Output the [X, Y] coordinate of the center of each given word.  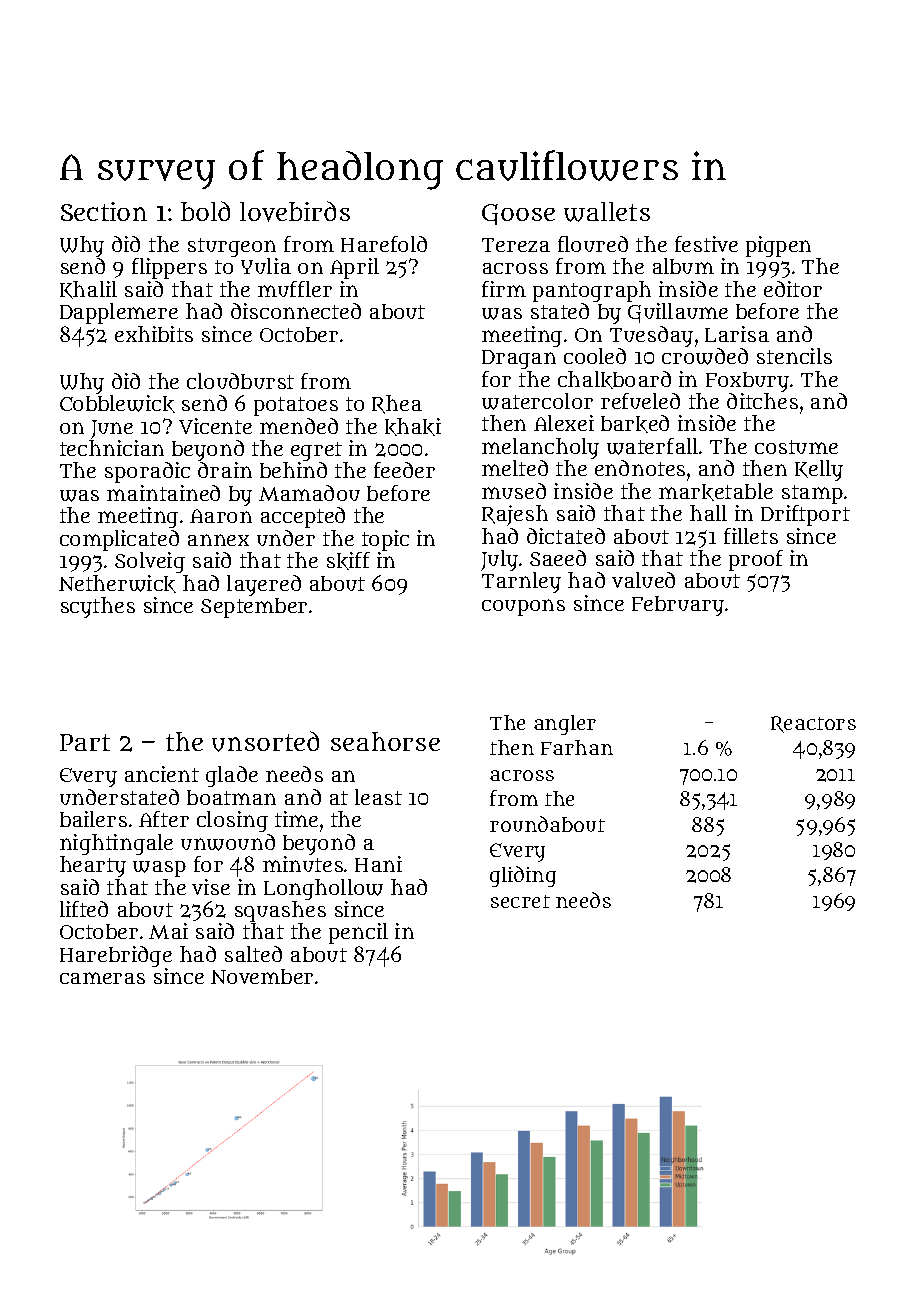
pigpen [778, 246]
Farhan [577, 747]
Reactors [813, 724]
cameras [102, 978]
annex [218, 540]
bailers [93, 819]
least [378, 797]
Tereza [516, 245]
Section [104, 211]
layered [264, 585]
